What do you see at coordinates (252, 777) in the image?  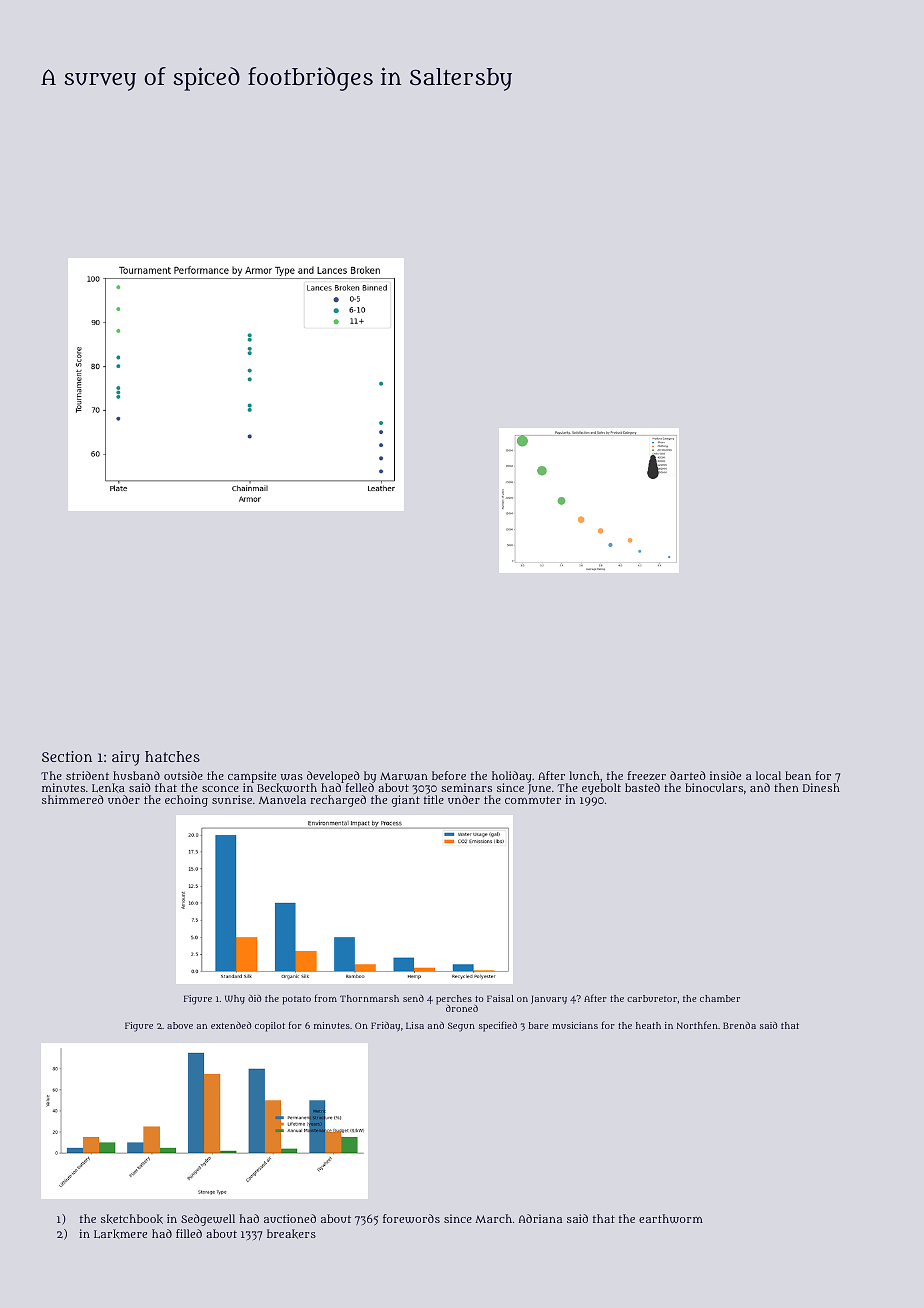 I see `campsite` at bounding box center [252, 777].
